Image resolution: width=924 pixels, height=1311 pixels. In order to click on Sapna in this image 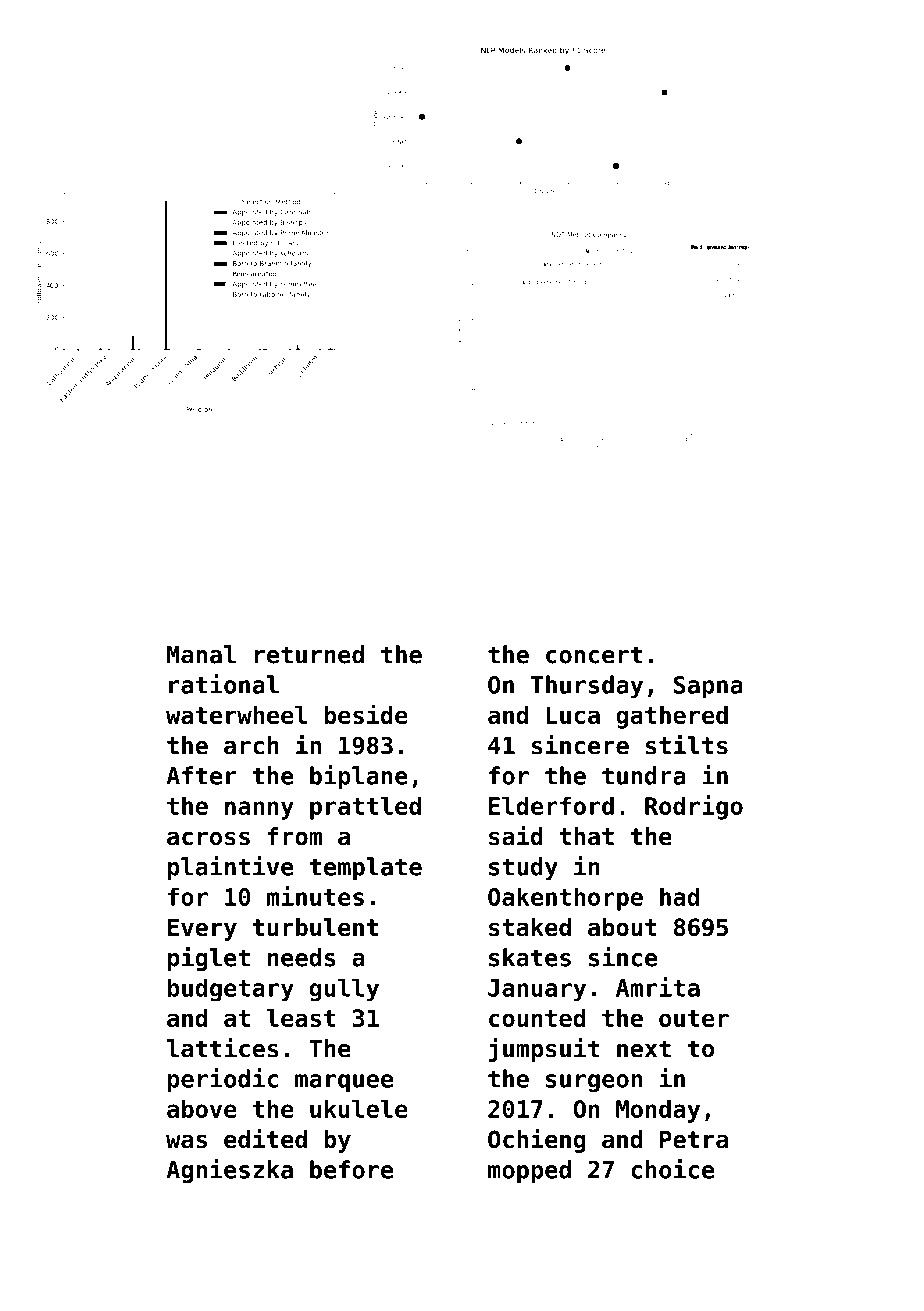, I will do `click(708, 687)`.
